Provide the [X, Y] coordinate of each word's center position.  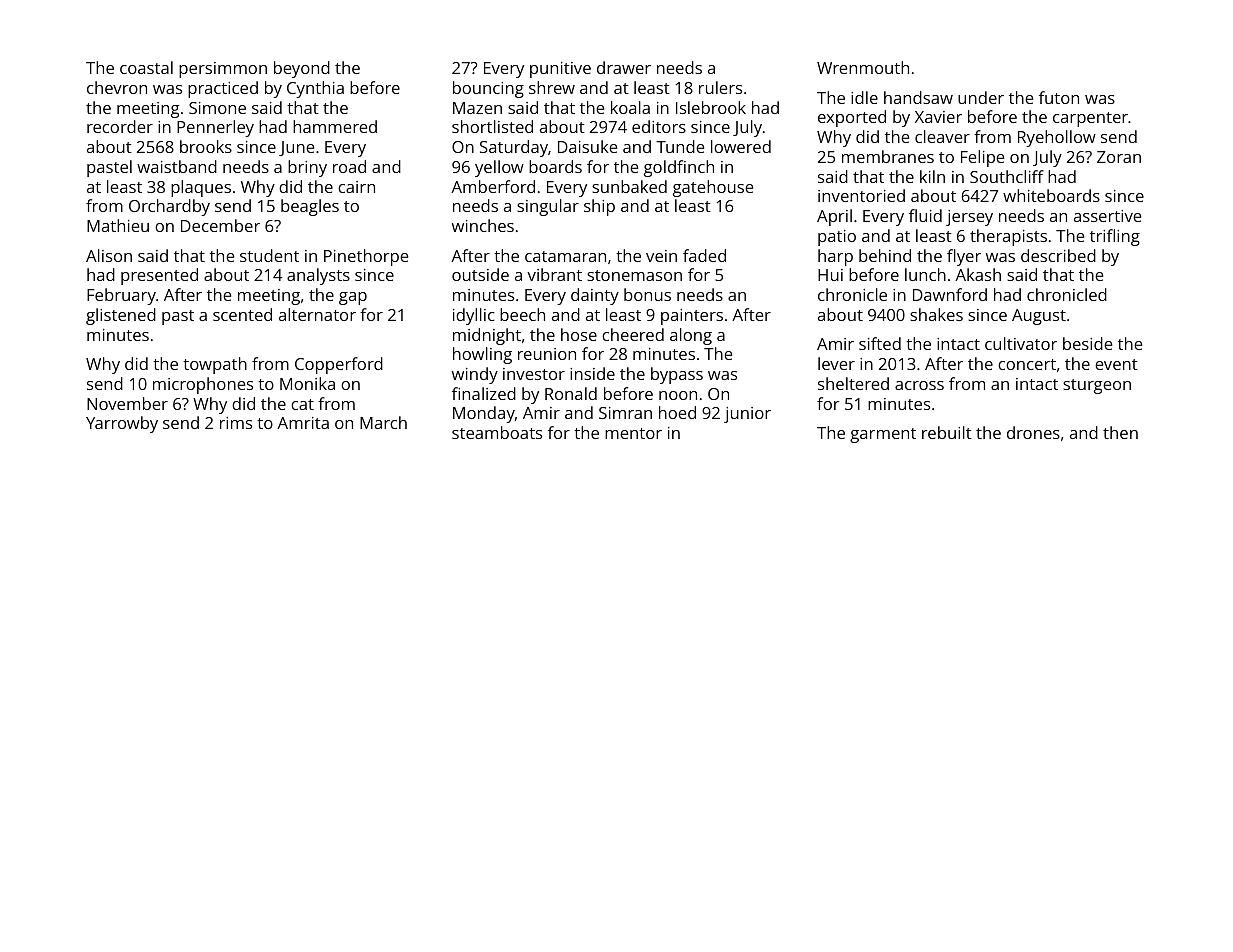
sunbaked [629, 186]
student [269, 255]
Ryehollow [1057, 138]
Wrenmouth [863, 67]
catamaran [565, 256]
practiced [223, 89]
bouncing [488, 89]
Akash [978, 274]
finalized [484, 393]
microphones [203, 385]
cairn [356, 187]
